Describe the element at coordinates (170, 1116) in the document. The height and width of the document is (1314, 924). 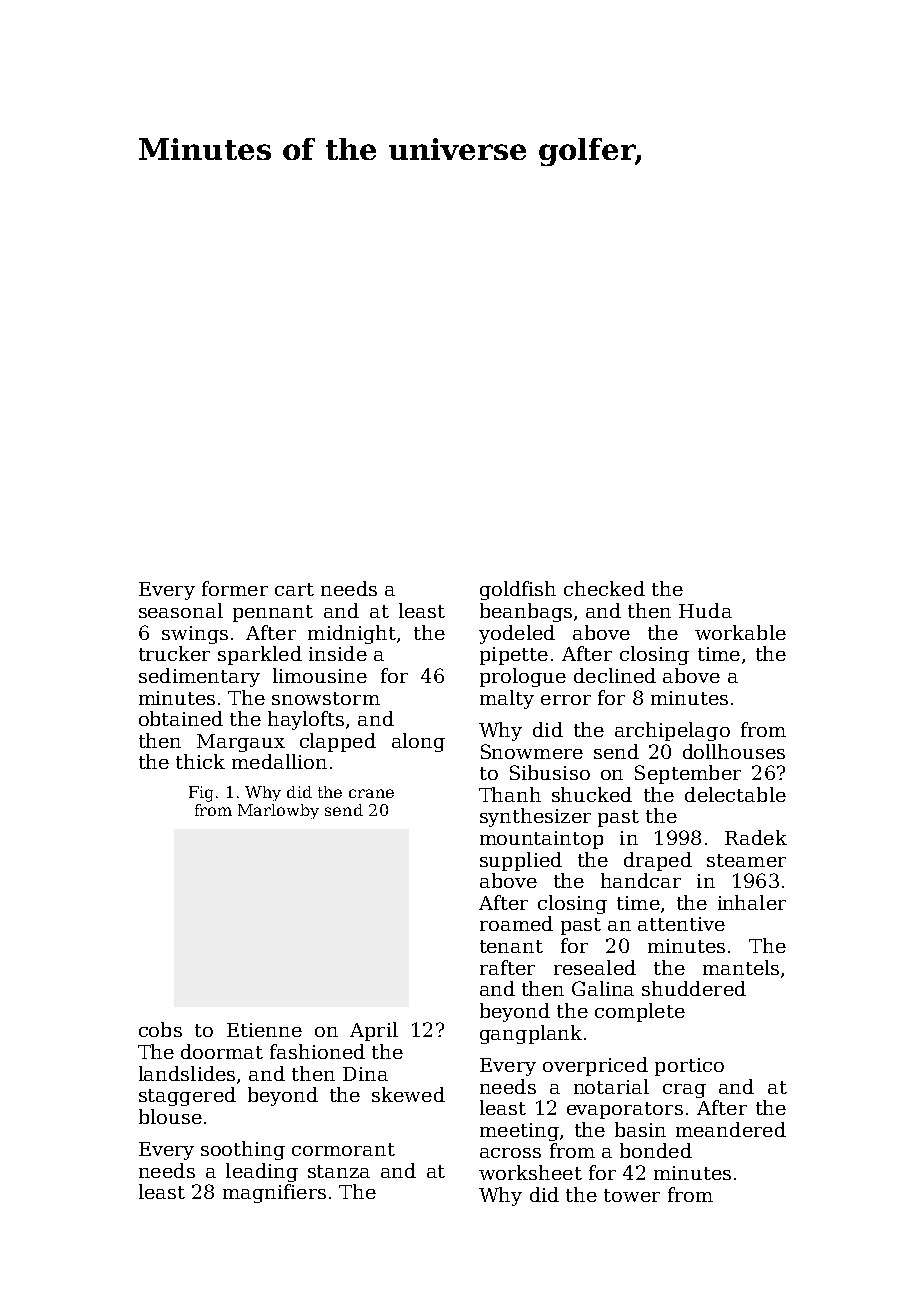
I see `blouse` at that location.
